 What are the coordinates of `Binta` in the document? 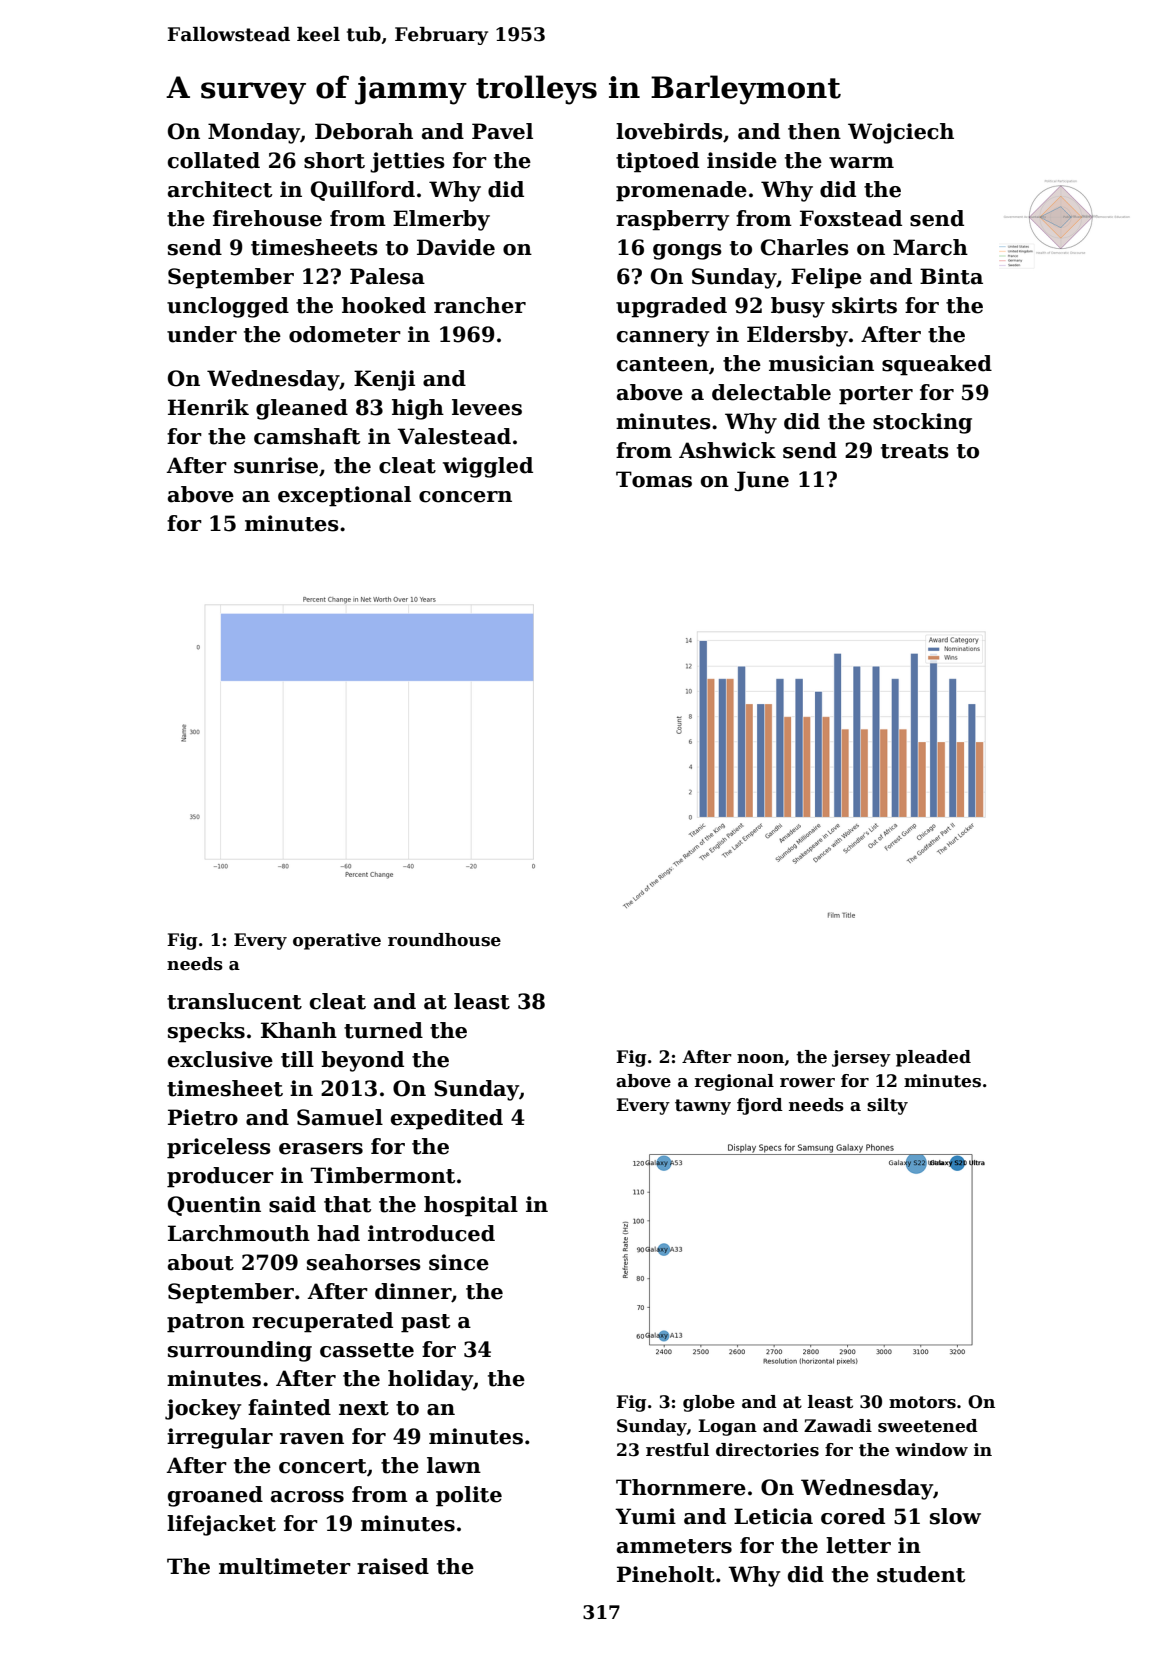 It's located at (951, 276).
